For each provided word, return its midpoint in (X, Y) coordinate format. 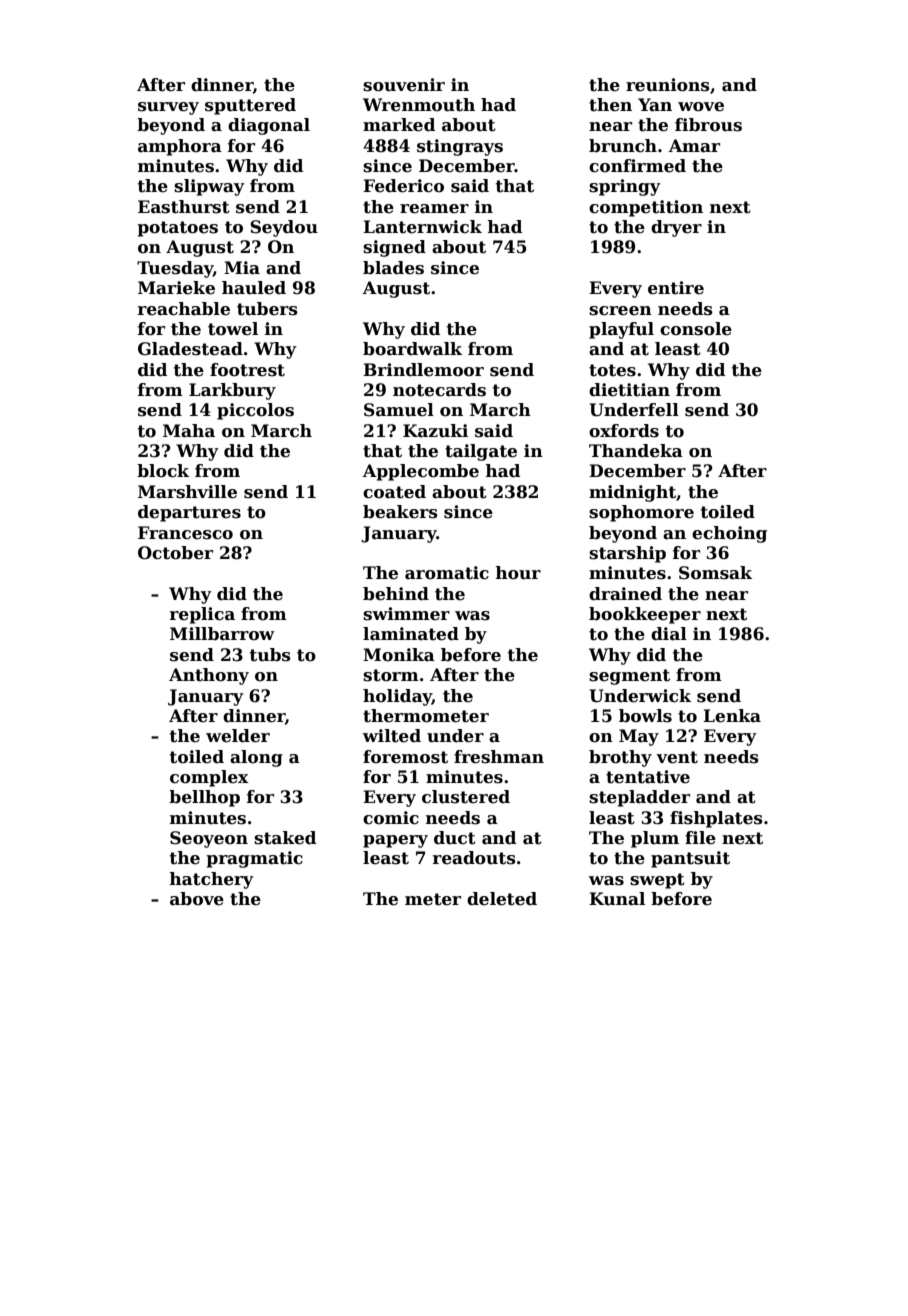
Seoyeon (209, 839)
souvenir (404, 85)
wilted (392, 736)
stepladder (639, 798)
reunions (668, 85)
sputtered (250, 106)
